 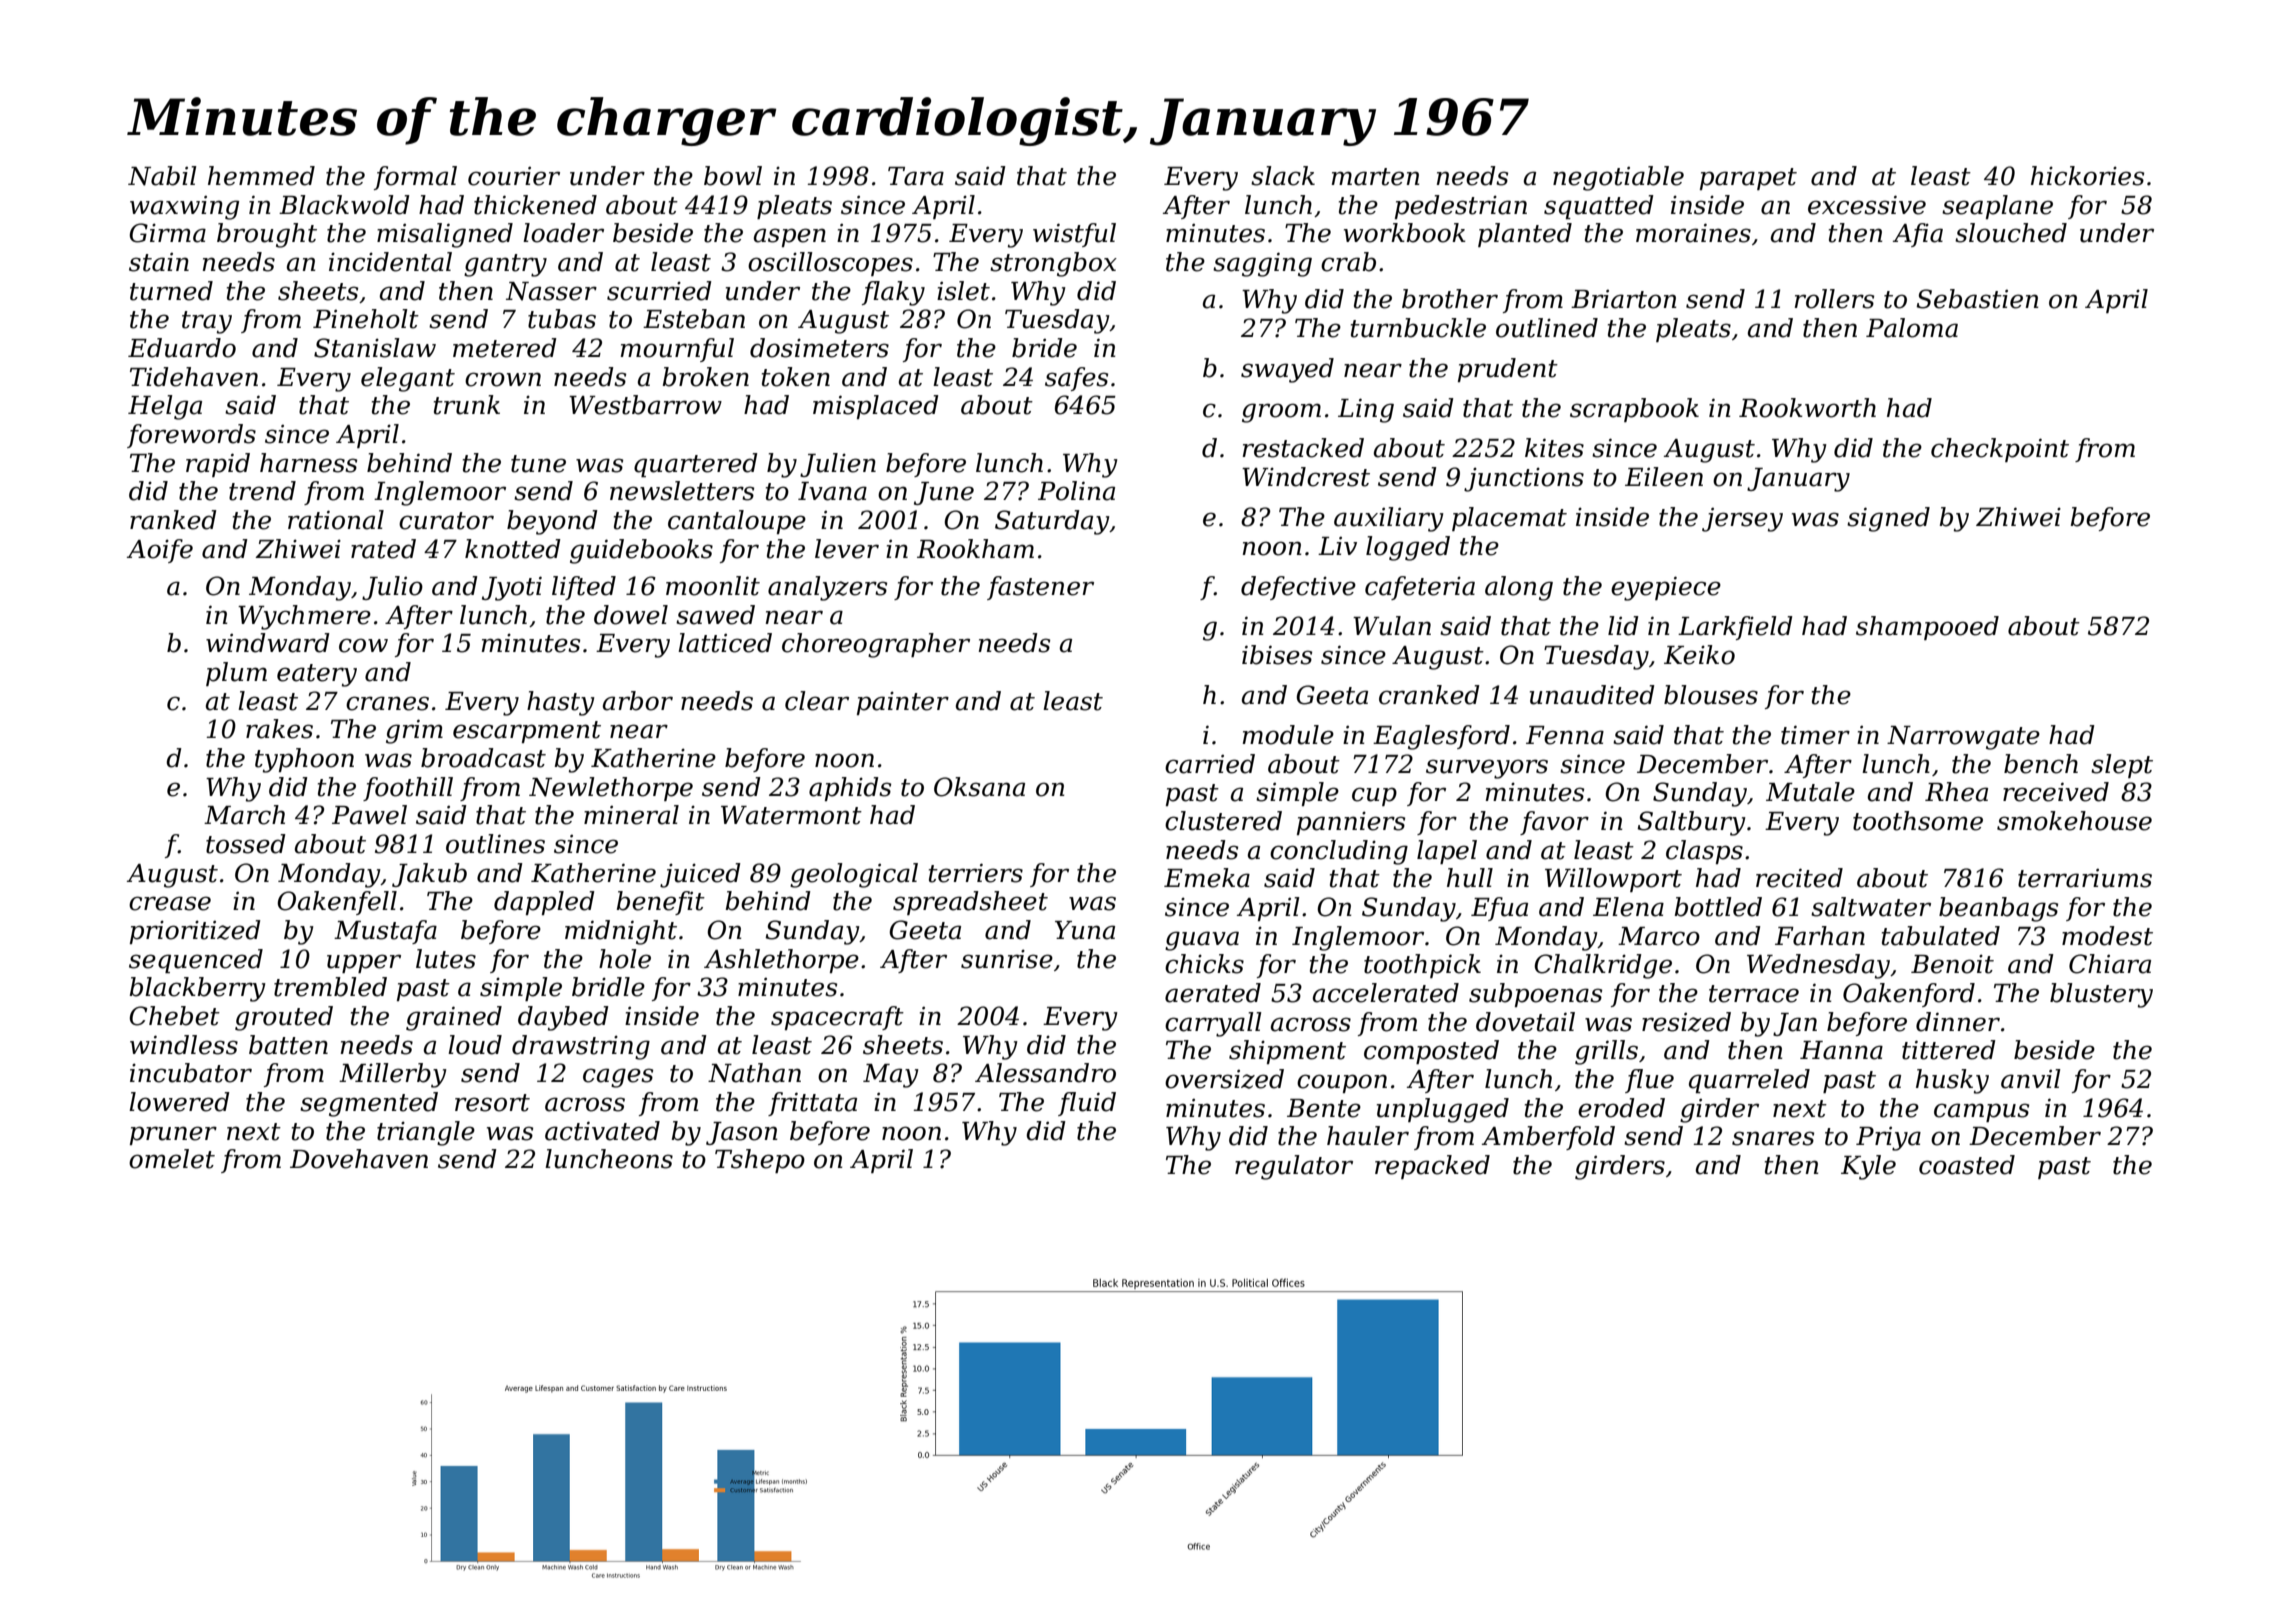 What do you see at coordinates (1074, 235) in the screenshot?
I see `wistful` at bounding box center [1074, 235].
